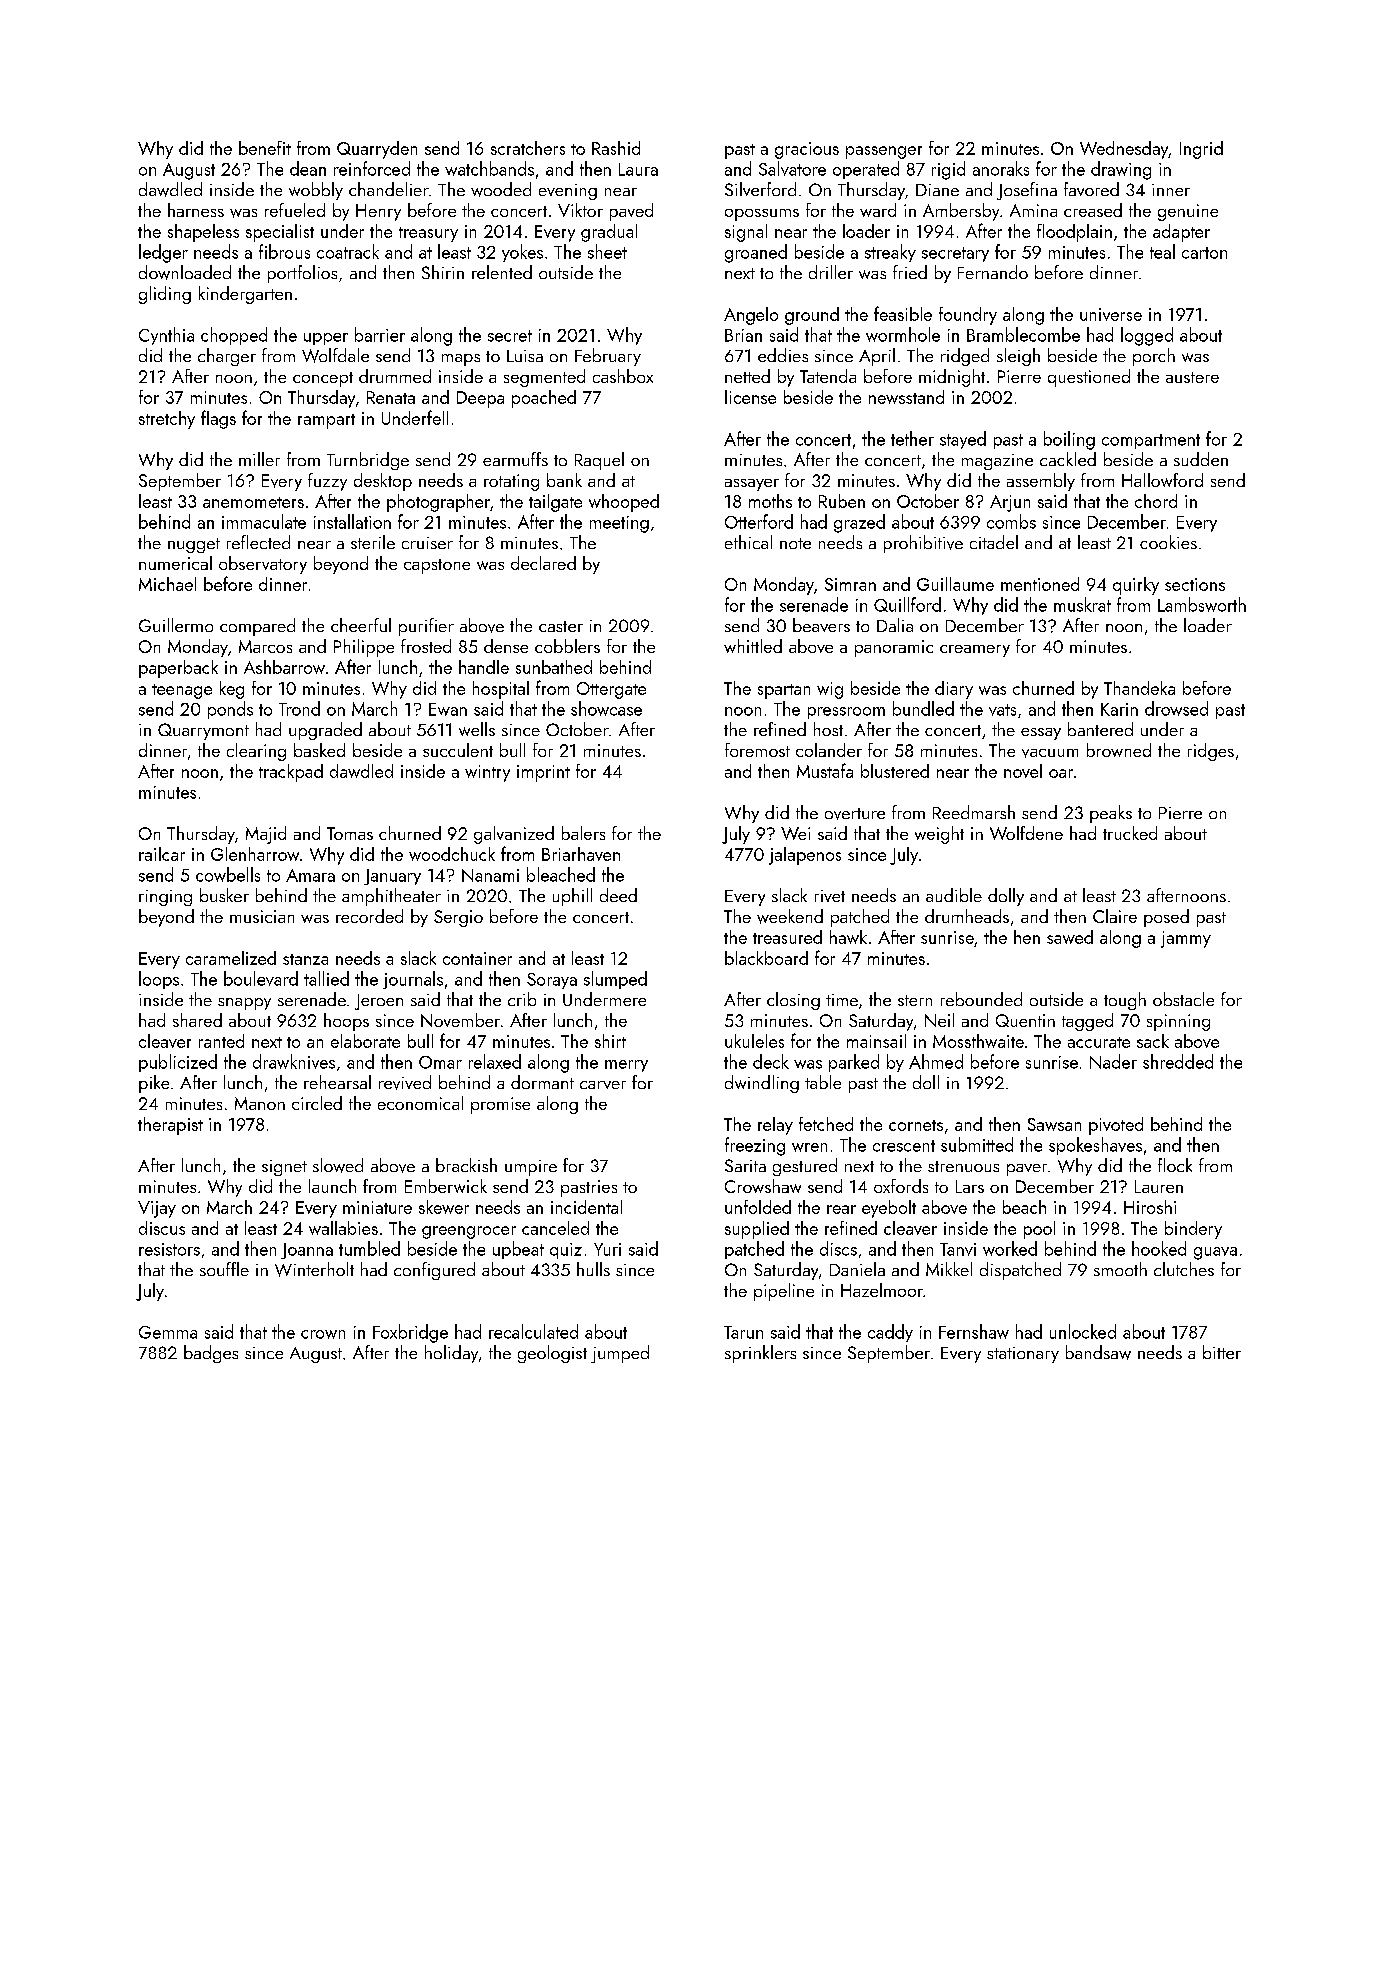 This image has width=1386, height=1969. Describe the element at coordinates (746, 233) in the image. I see `signal` at that location.
